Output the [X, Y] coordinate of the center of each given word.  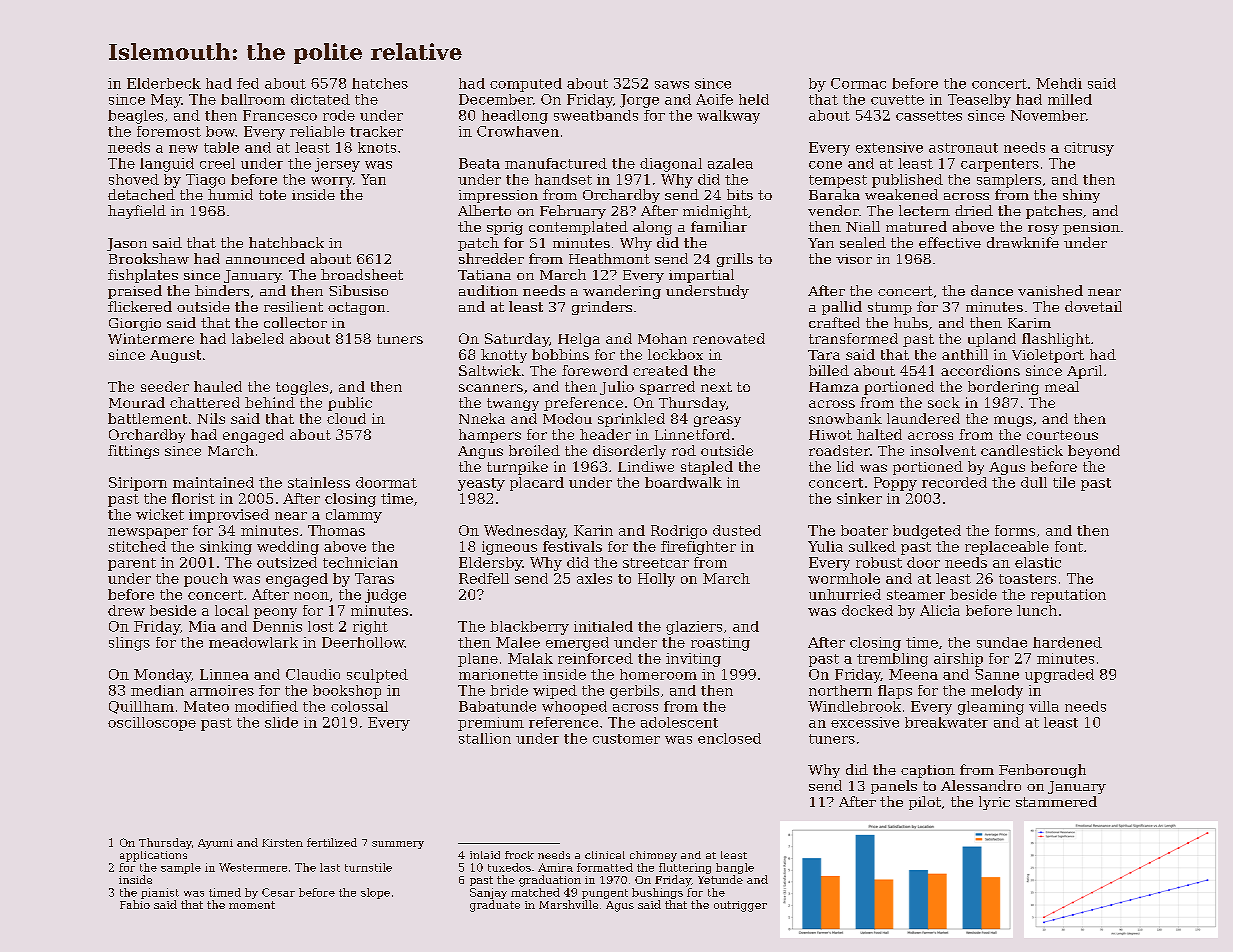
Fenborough [1042, 771]
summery [398, 845]
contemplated [578, 228]
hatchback [286, 242]
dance [992, 290]
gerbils [634, 692]
